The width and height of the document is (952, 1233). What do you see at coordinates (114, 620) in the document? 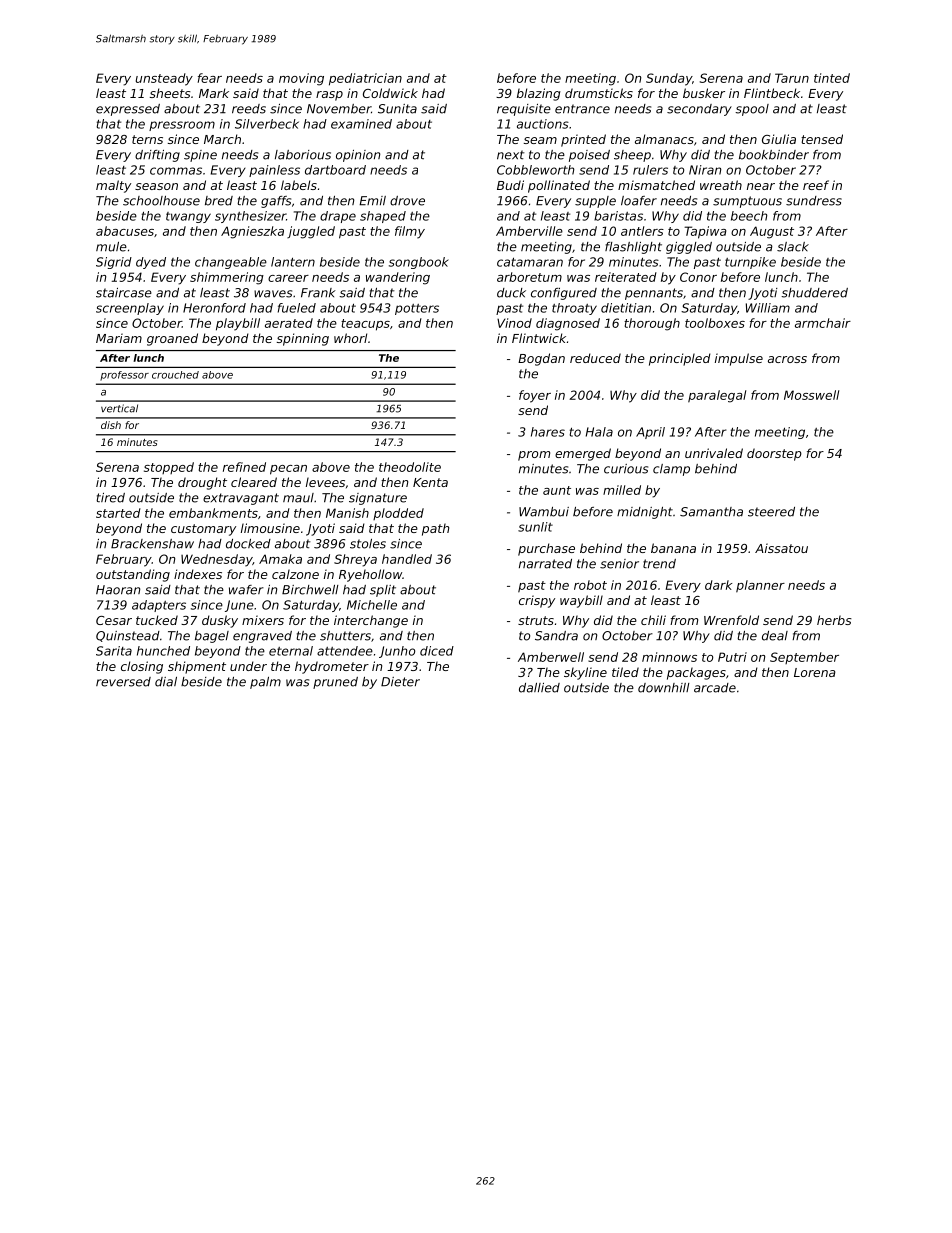
I see `Cesar` at bounding box center [114, 620].
